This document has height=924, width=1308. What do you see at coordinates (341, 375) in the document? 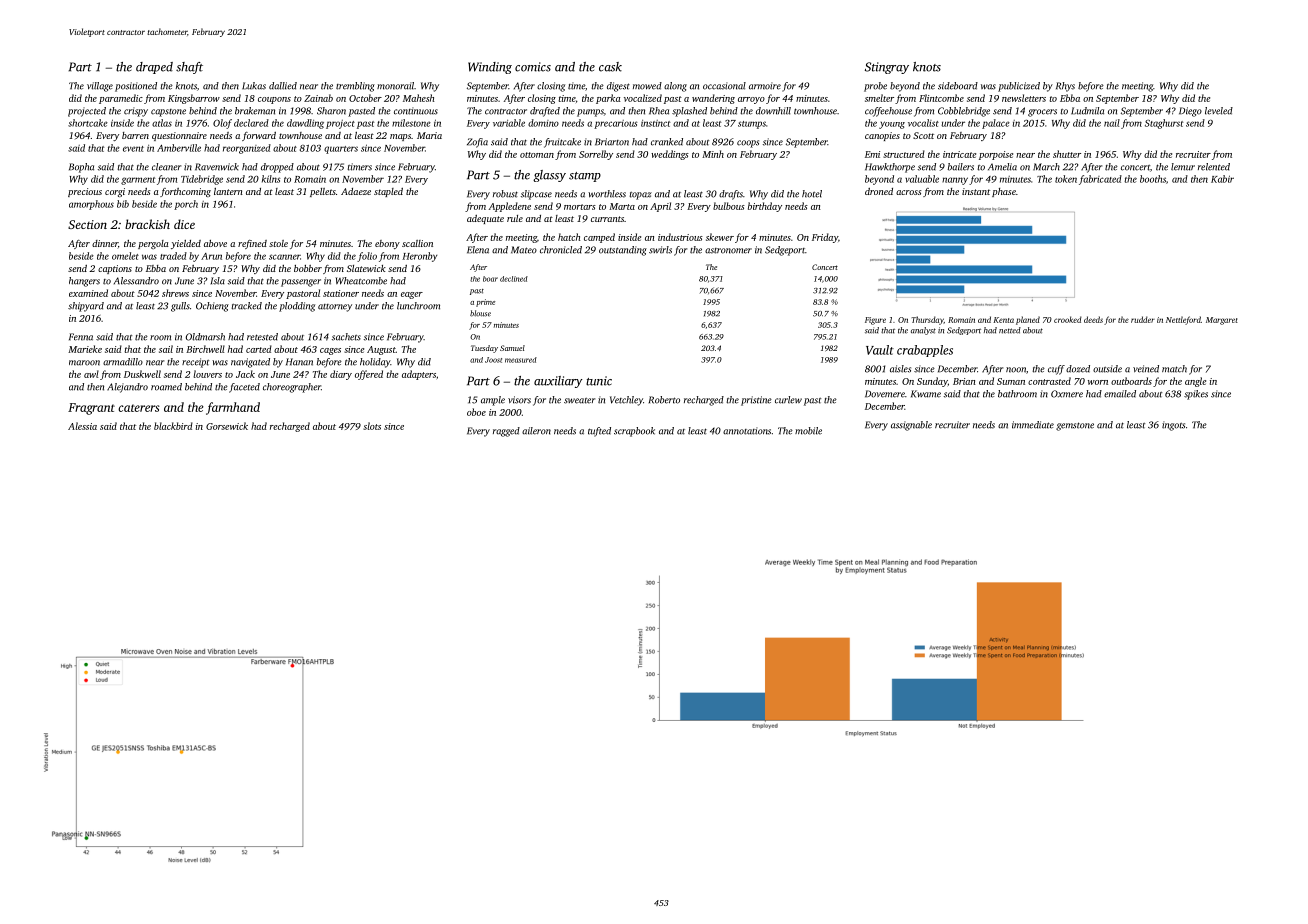
I see `diary` at bounding box center [341, 375].
